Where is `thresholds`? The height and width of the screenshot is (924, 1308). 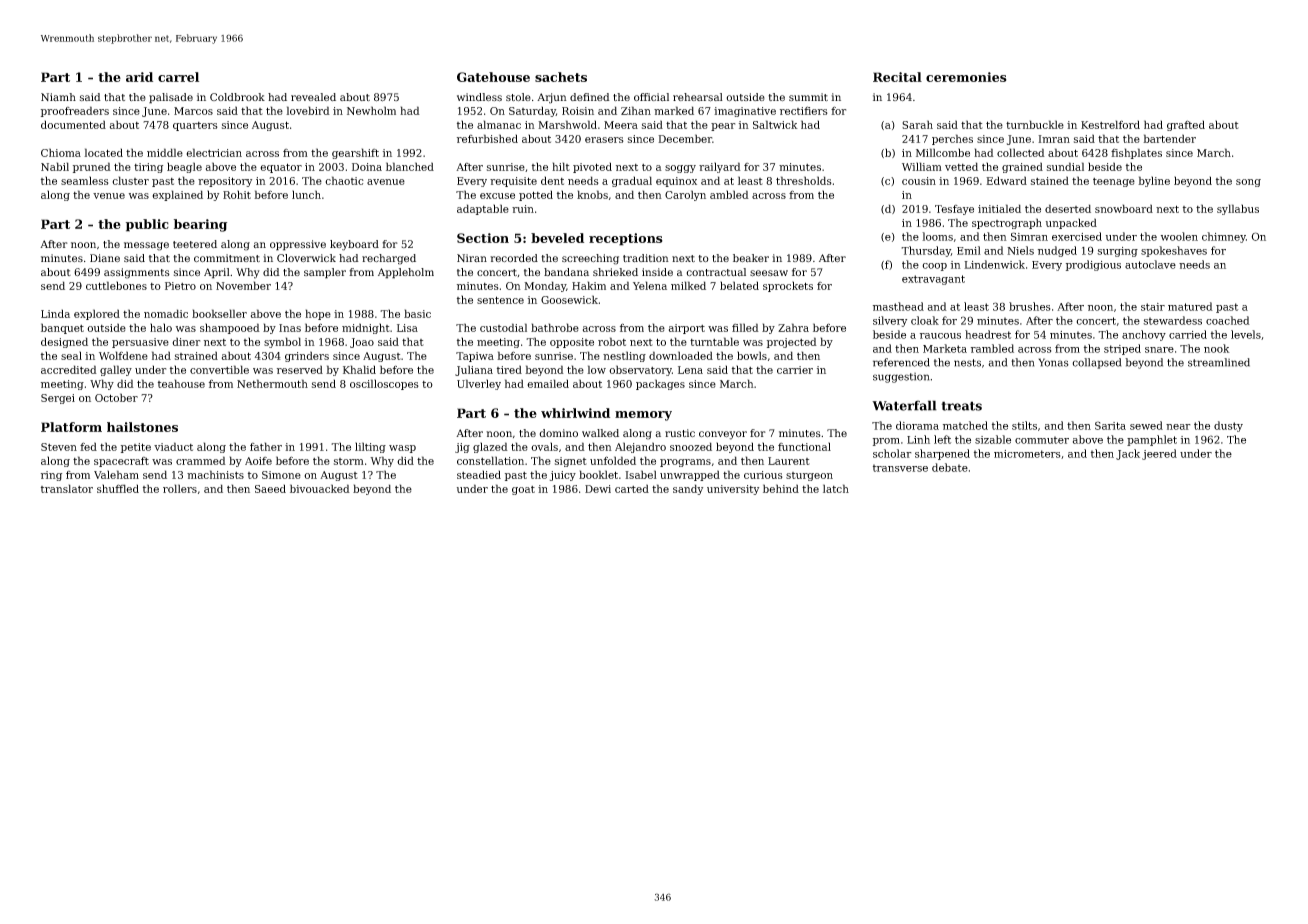 thresholds is located at coordinates (804, 180).
